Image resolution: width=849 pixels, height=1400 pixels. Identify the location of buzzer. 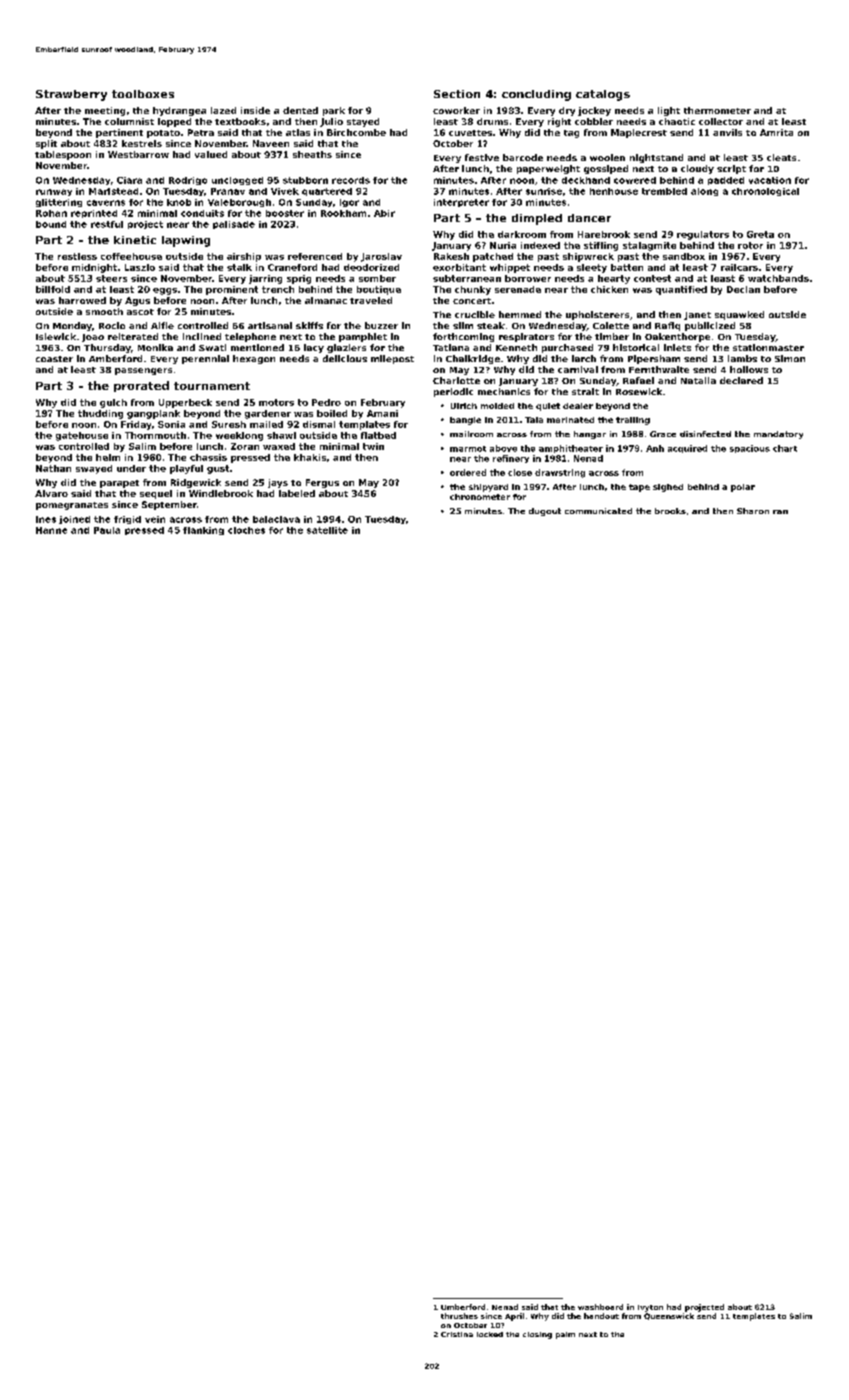
(381, 325).
